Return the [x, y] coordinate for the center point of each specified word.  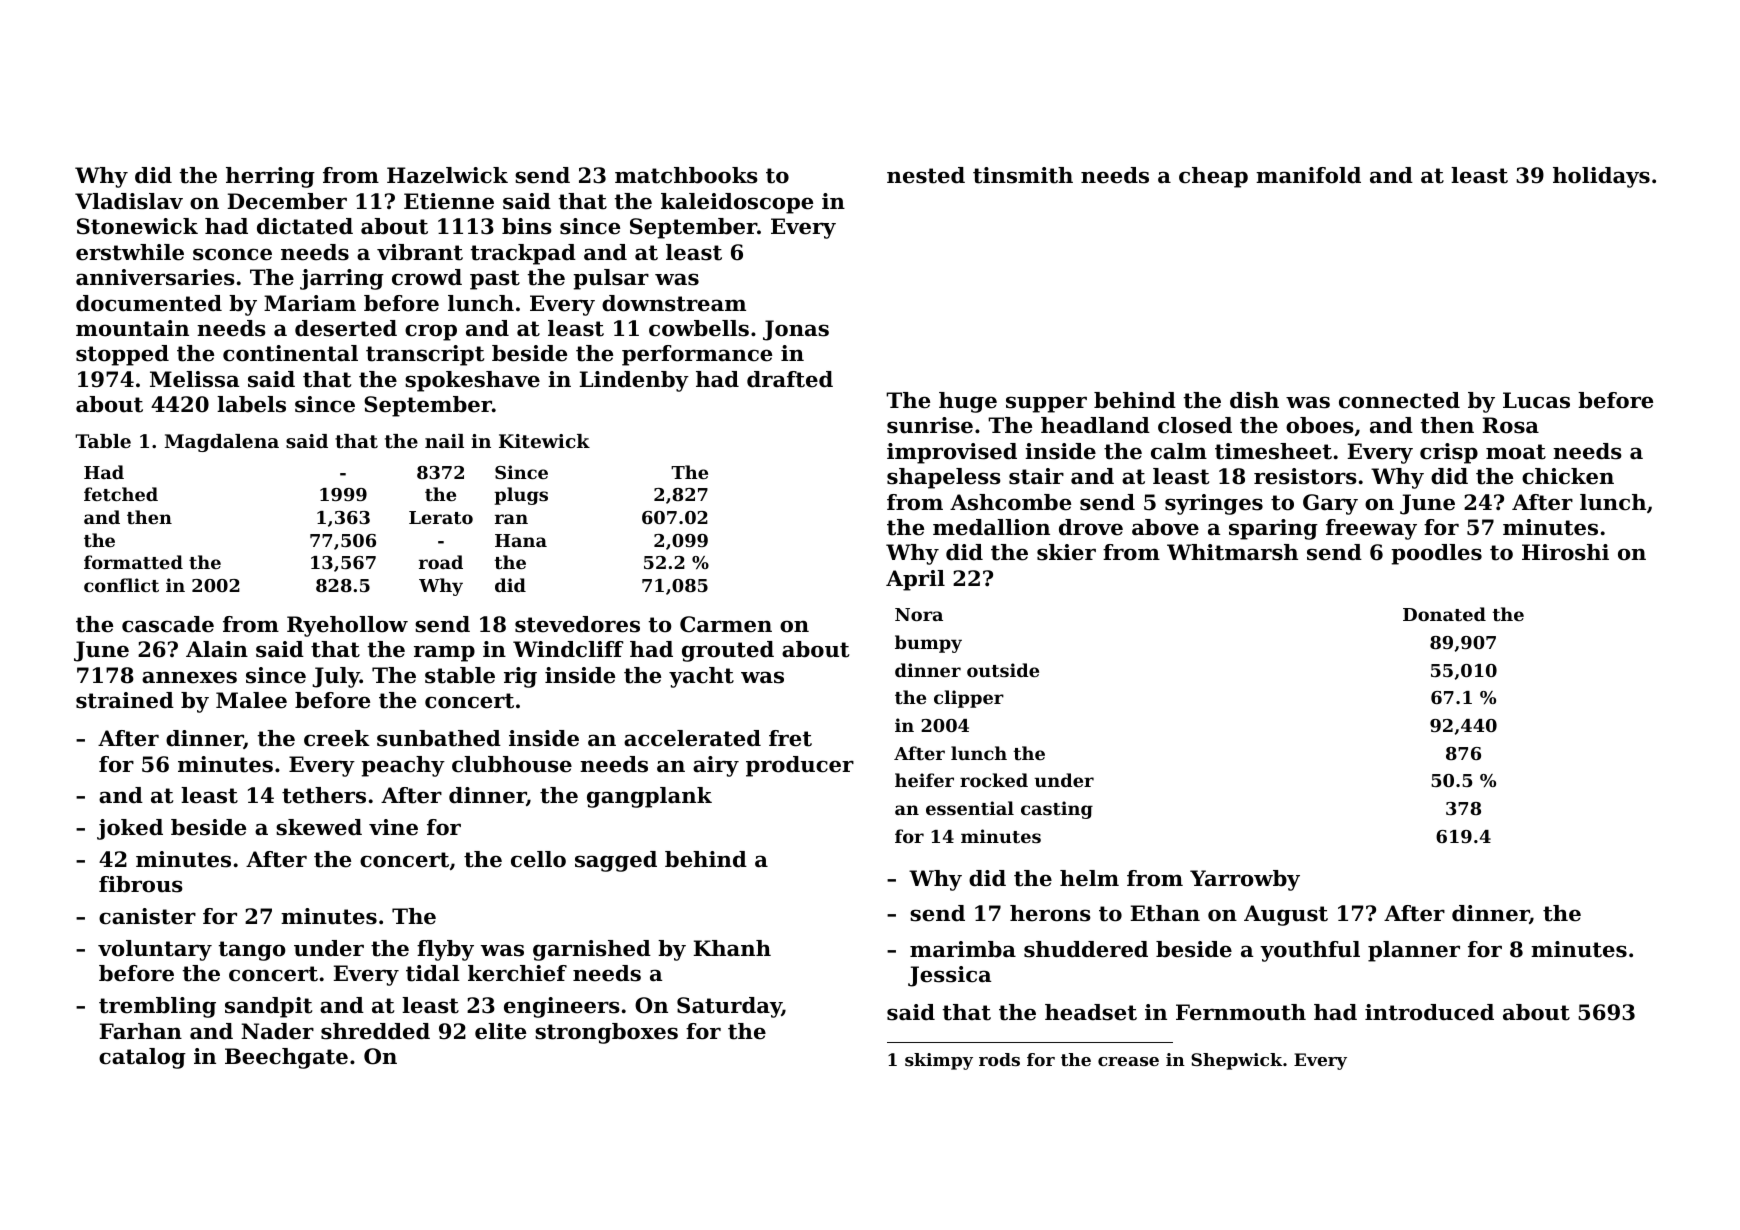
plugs [521, 496]
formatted [133, 562]
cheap [1213, 177]
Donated [1444, 614]
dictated [305, 226]
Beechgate [286, 1058]
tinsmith [1023, 175]
